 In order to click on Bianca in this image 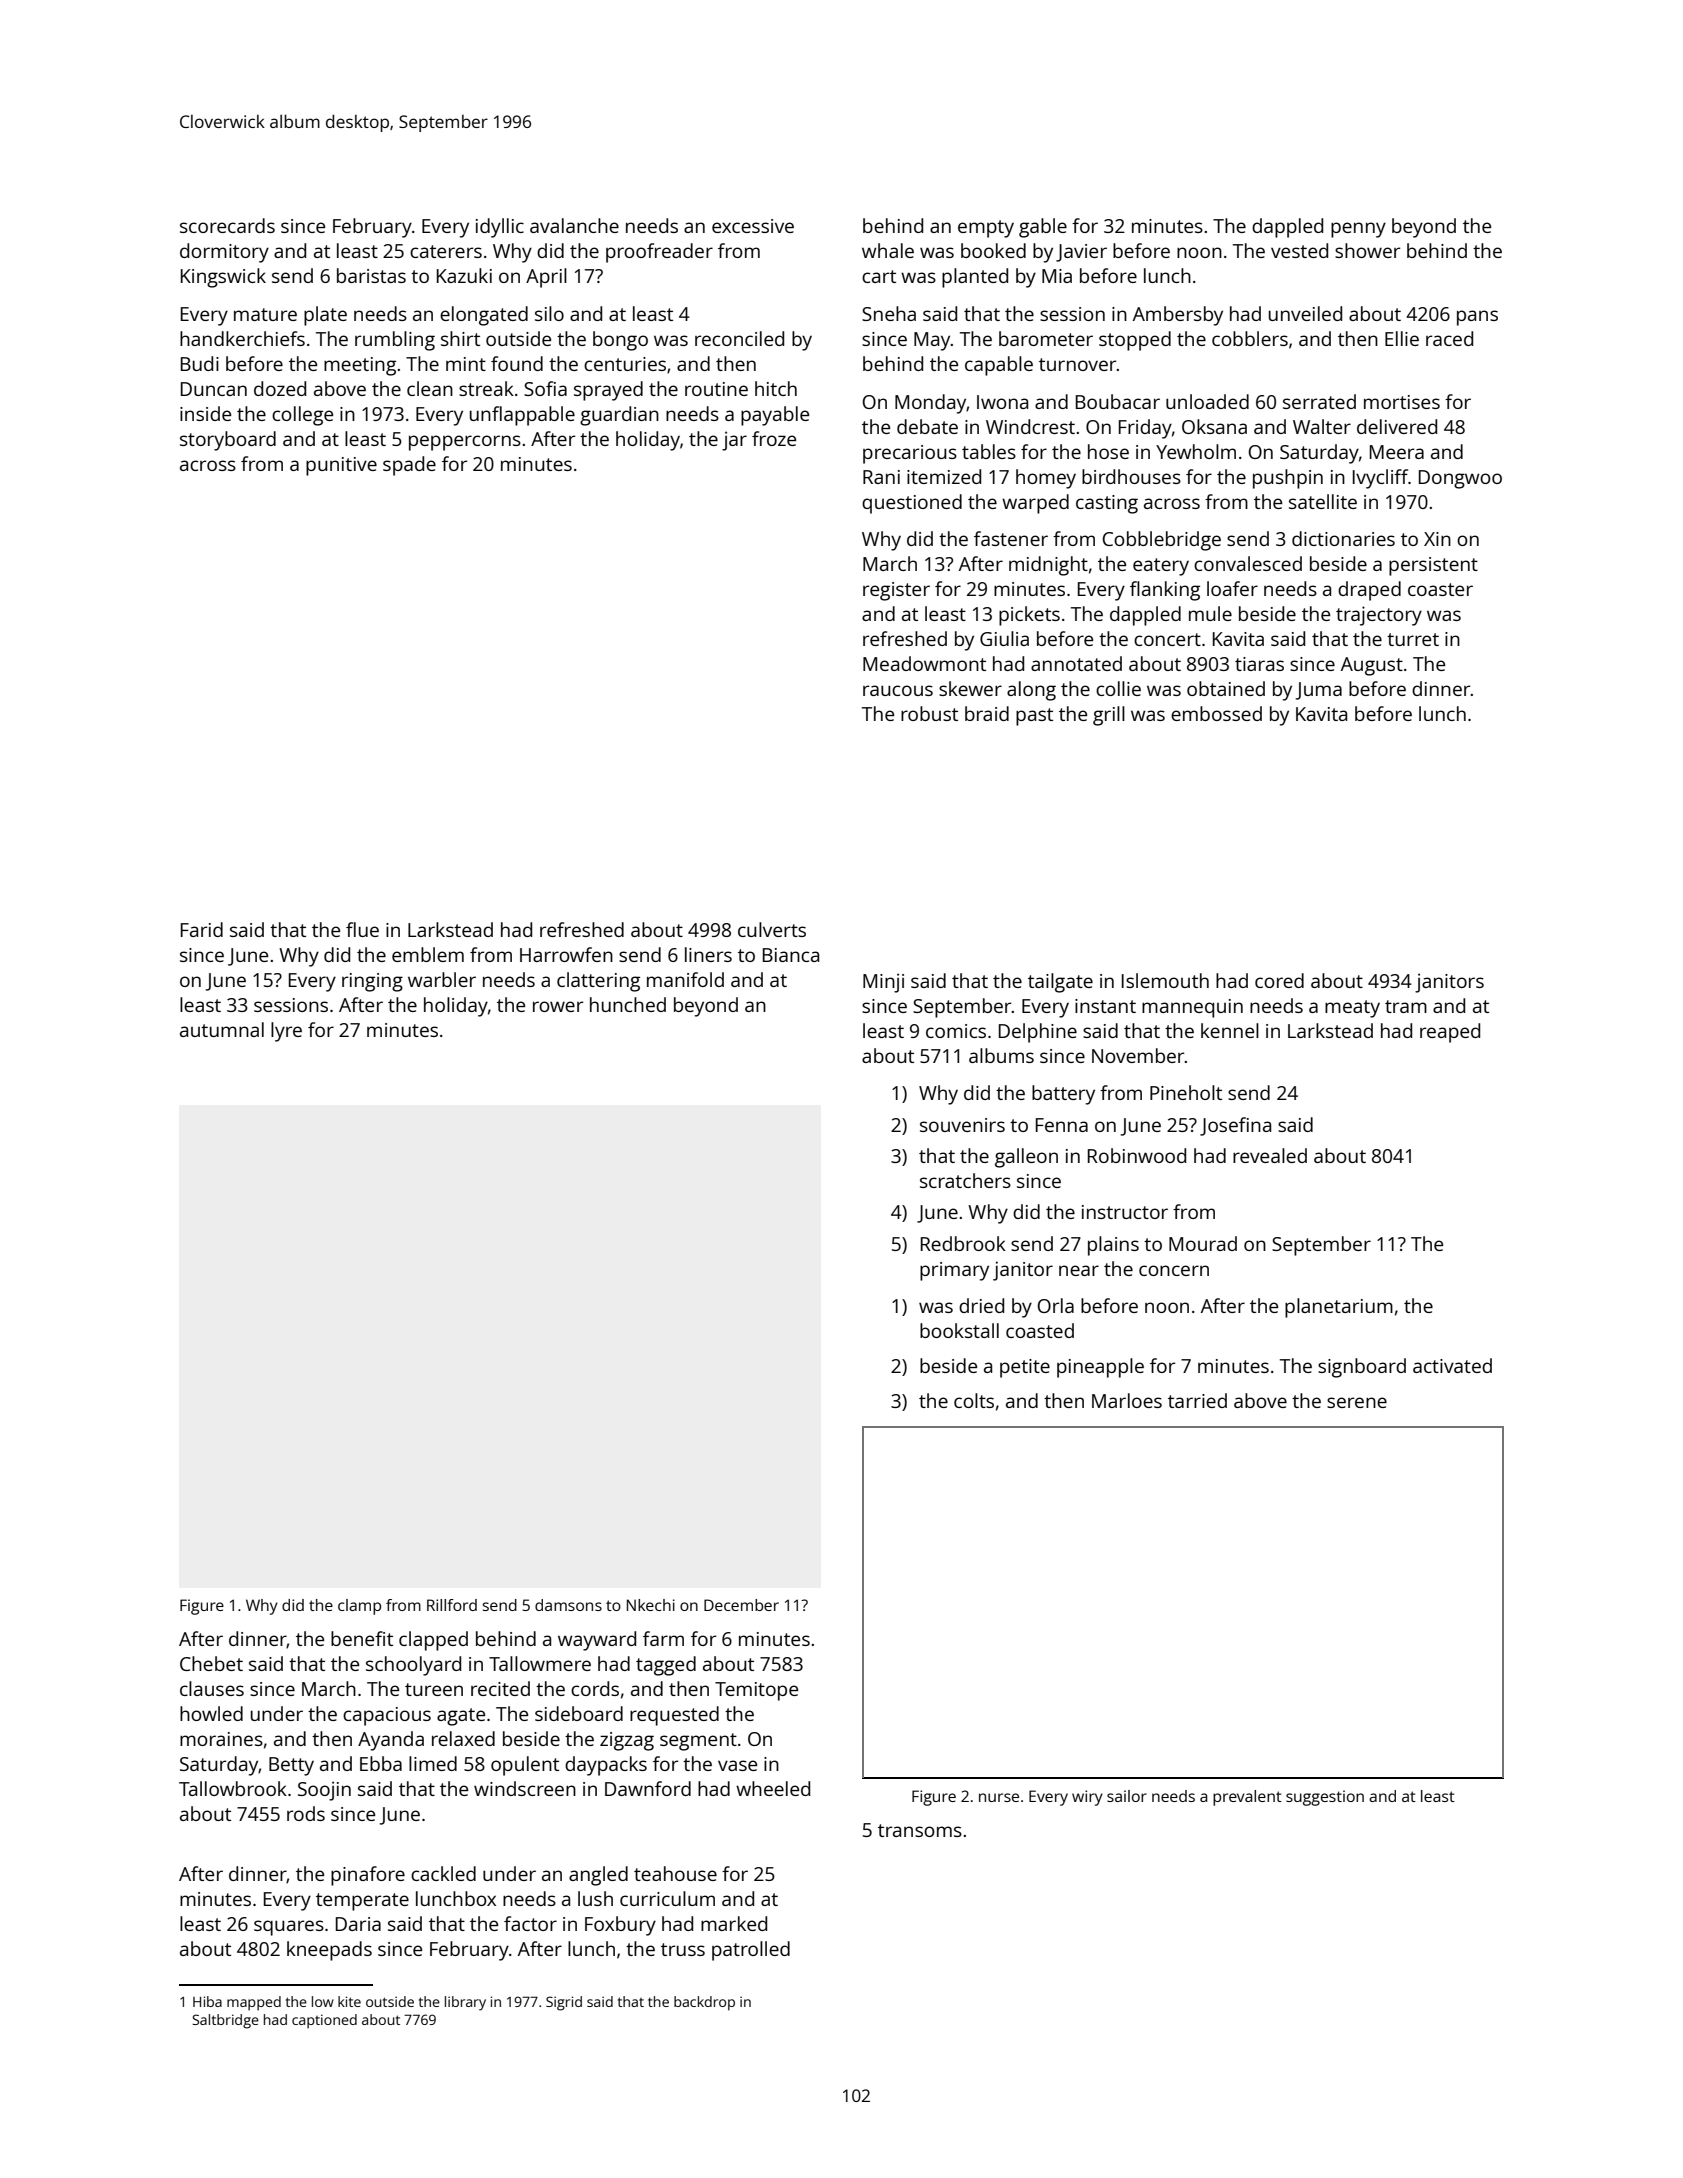, I will do `click(791, 955)`.
